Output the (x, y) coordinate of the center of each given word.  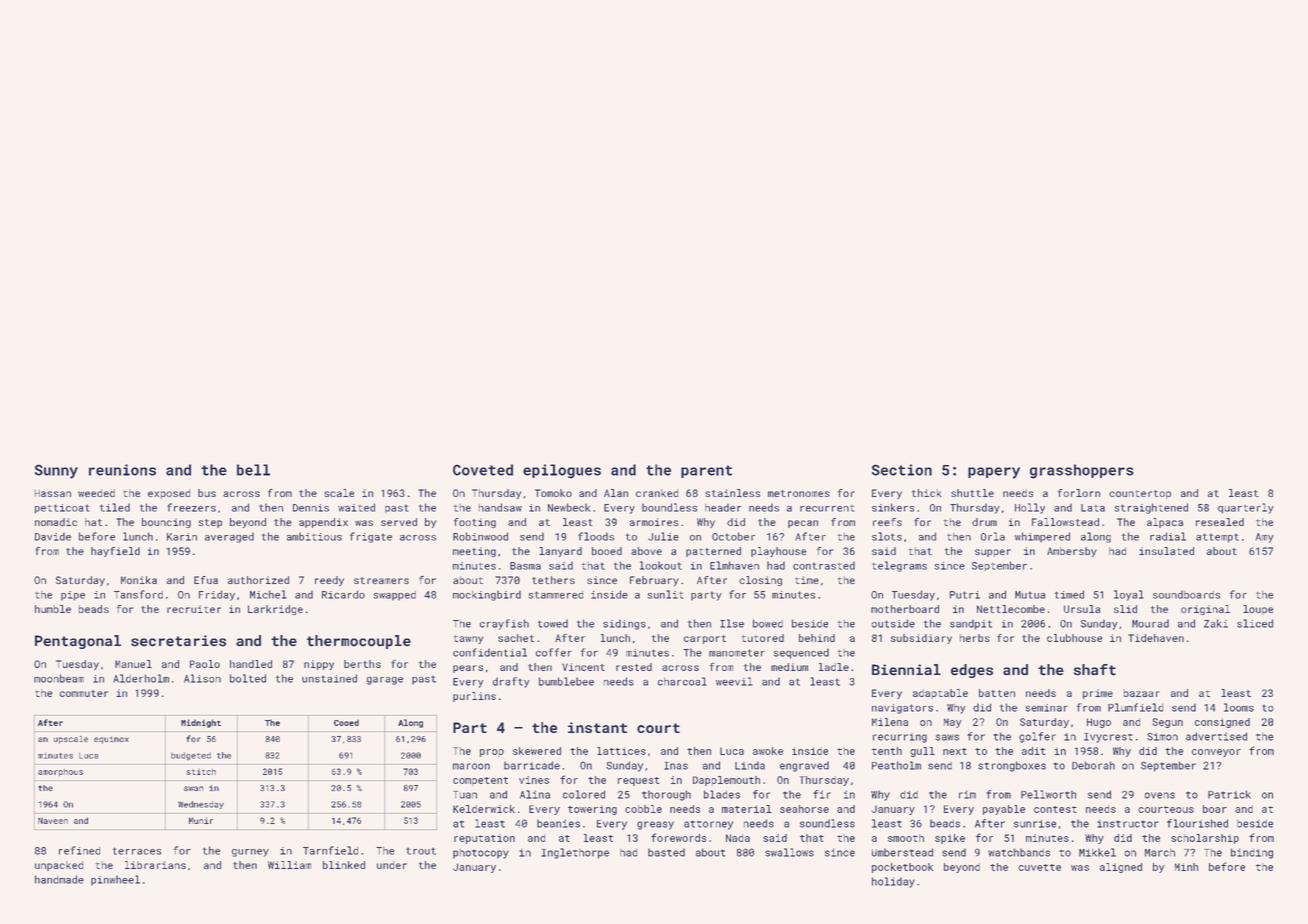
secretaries (178, 641)
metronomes (799, 493)
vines (534, 780)
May (953, 723)
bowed (768, 623)
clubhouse (1074, 638)
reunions (122, 470)
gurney (250, 853)
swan (193, 788)
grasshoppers (1082, 471)
